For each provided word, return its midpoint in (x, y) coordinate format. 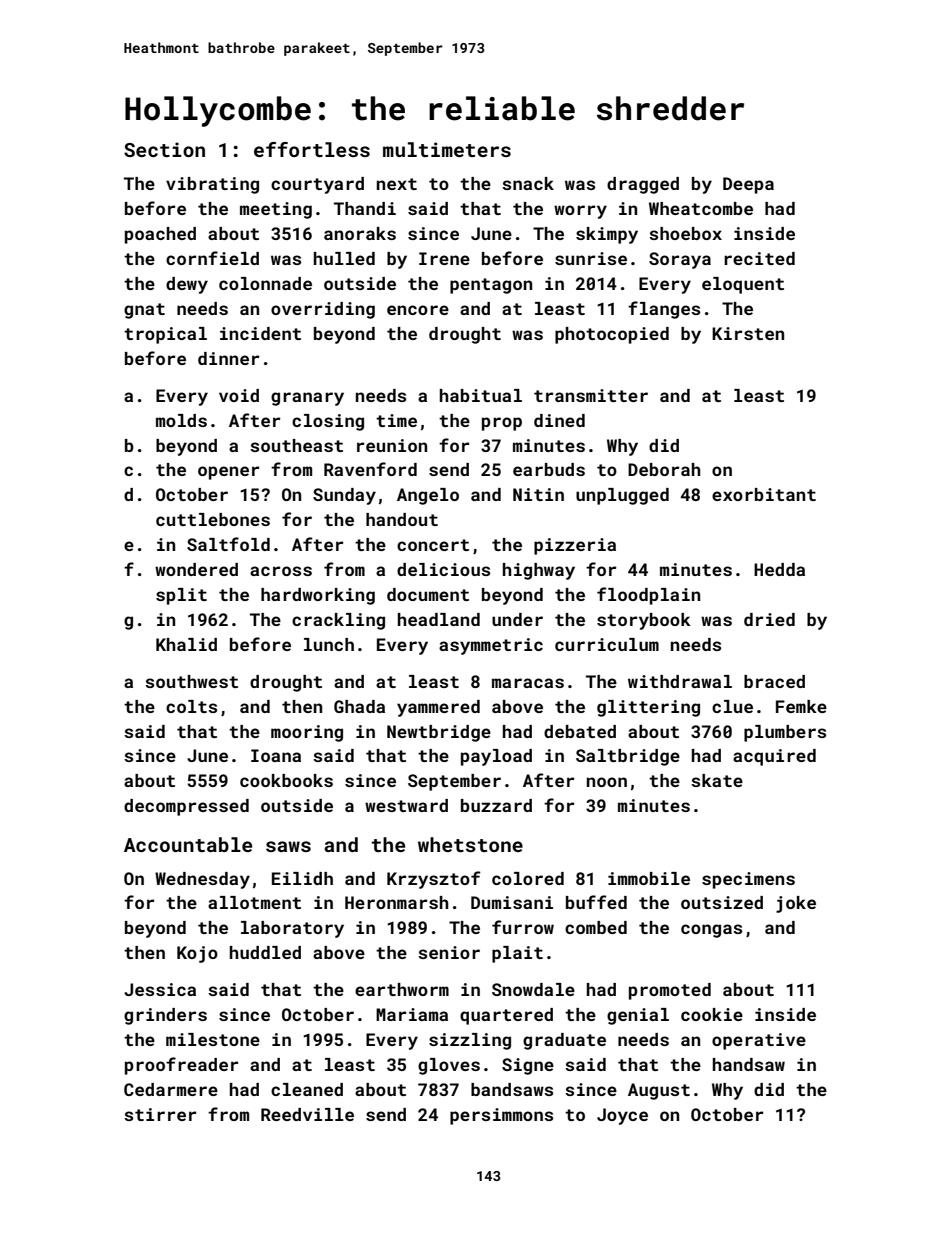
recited (759, 258)
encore (418, 310)
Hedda (779, 569)
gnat (144, 311)
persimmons (501, 1116)
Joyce (622, 1116)
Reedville (307, 1114)
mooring (307, 733)
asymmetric (491, 646)
